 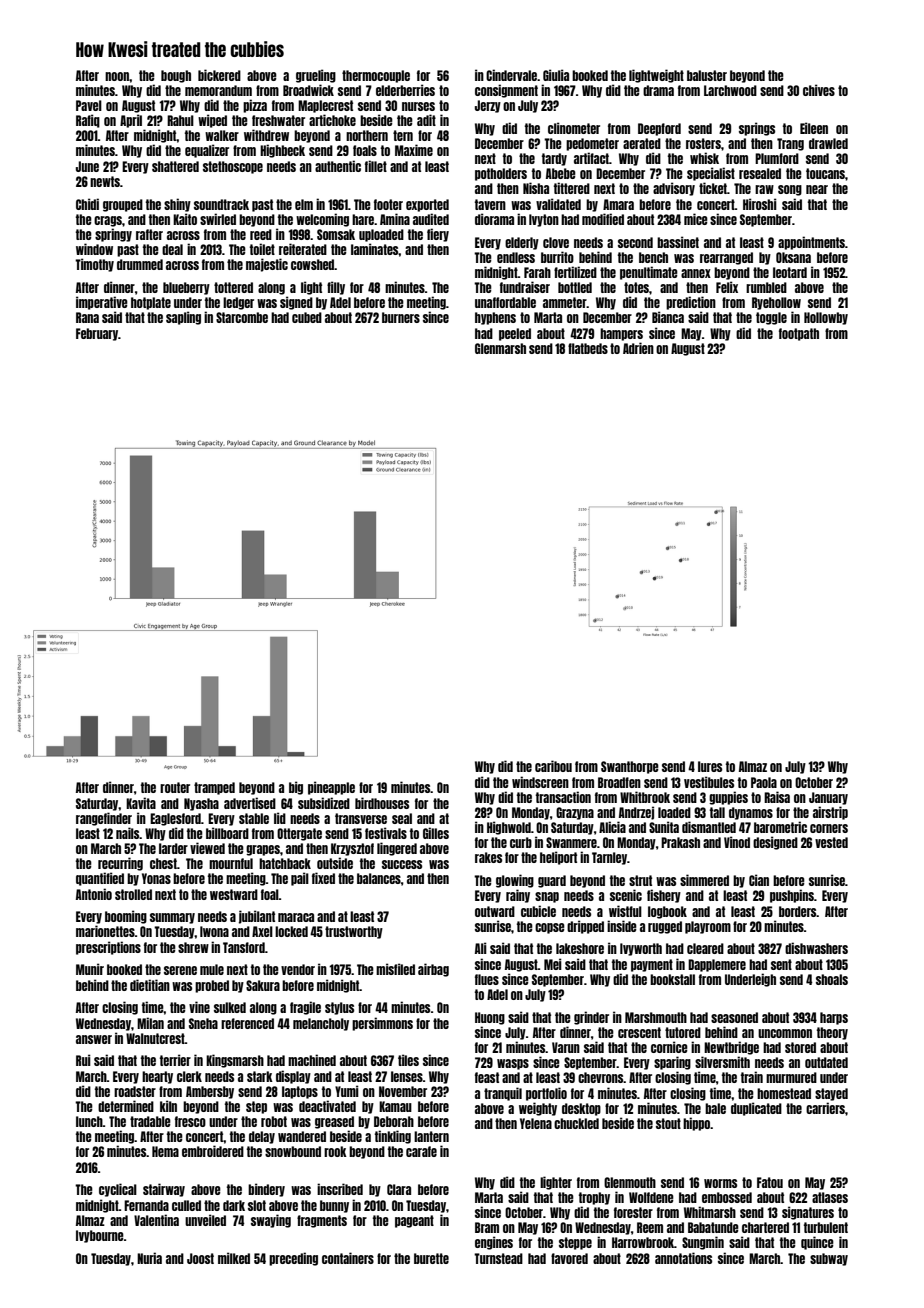 What do you see at coordinates (242, 317) in the document?
I see `Starcombe` at bounding box center [242, 317].
